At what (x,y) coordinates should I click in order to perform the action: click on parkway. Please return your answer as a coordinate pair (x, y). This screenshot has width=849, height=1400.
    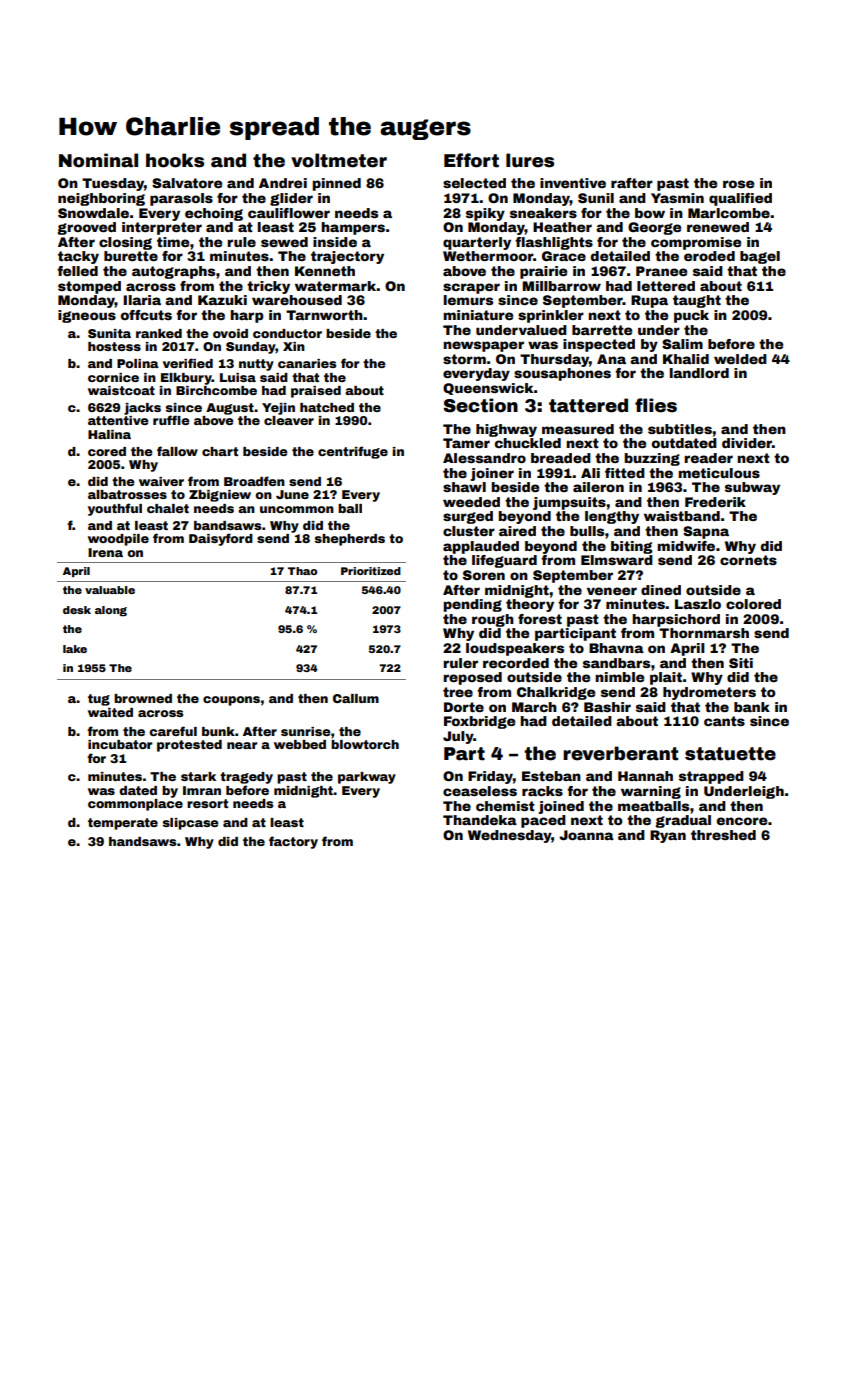
    Looking at the image, I should click on (367, 778).
